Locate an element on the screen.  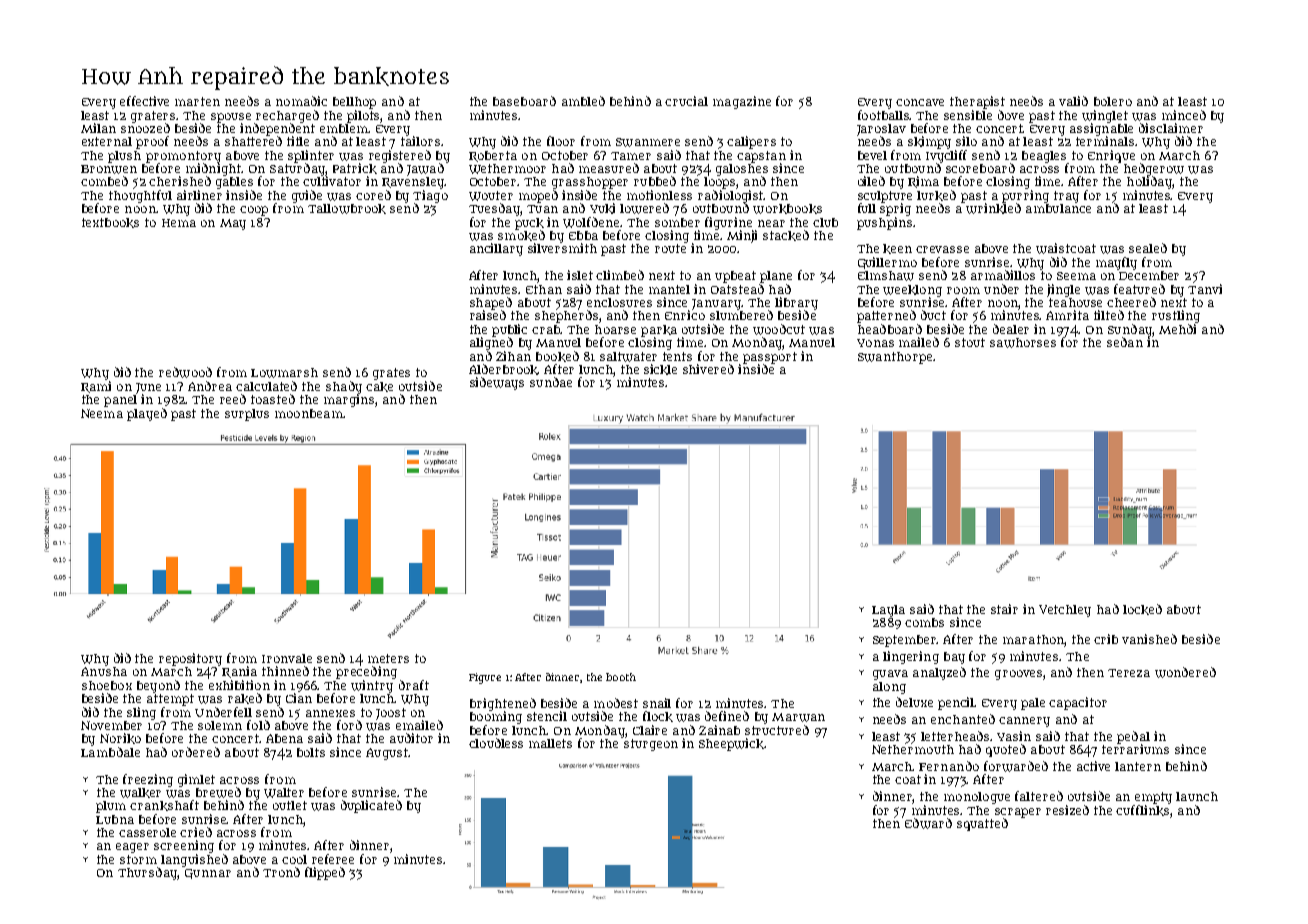
Nethermouth is located at coordinates (913, 749).
